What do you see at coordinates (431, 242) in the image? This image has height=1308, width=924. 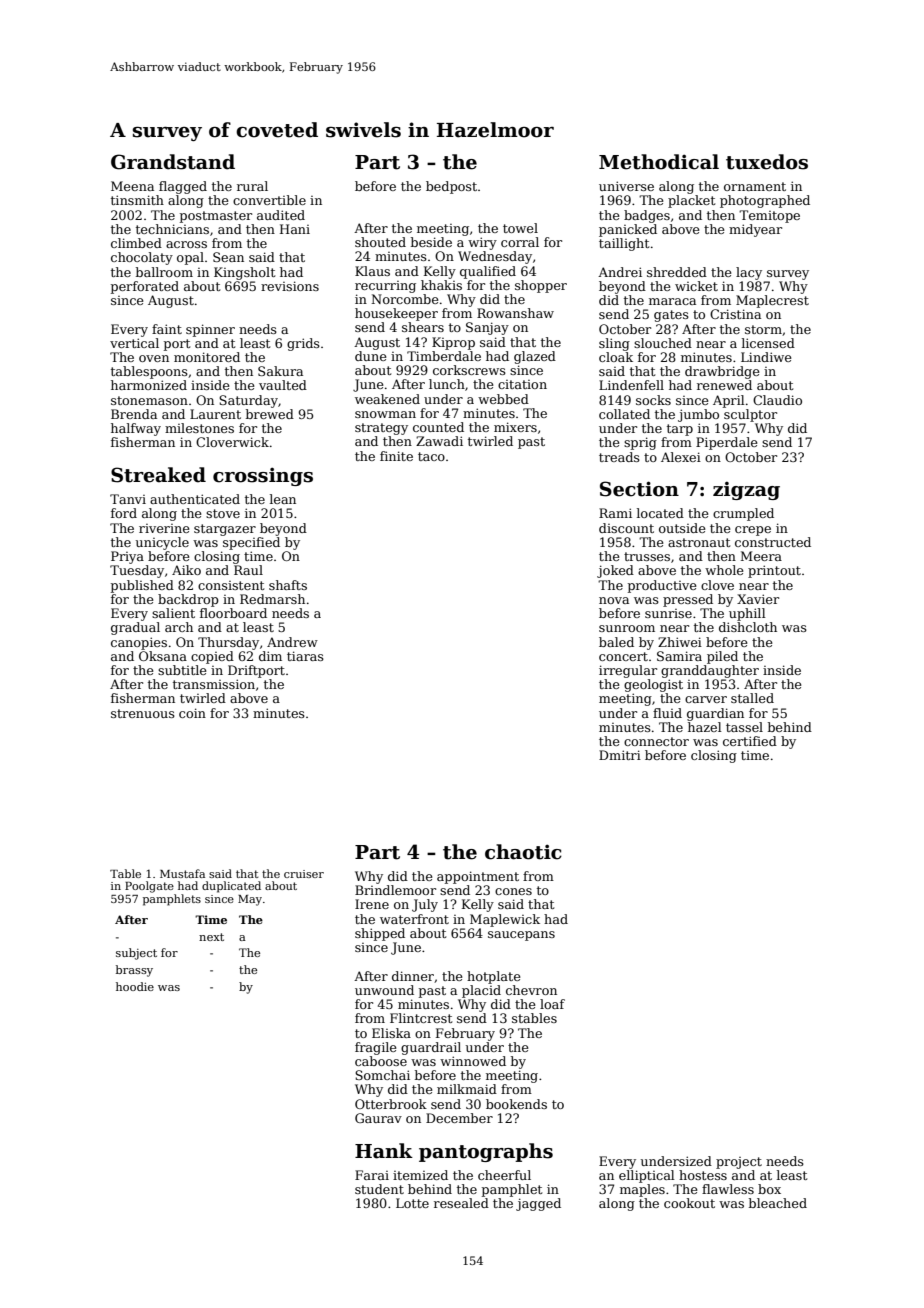 I see `beside` at bounding box center [431, 242].
